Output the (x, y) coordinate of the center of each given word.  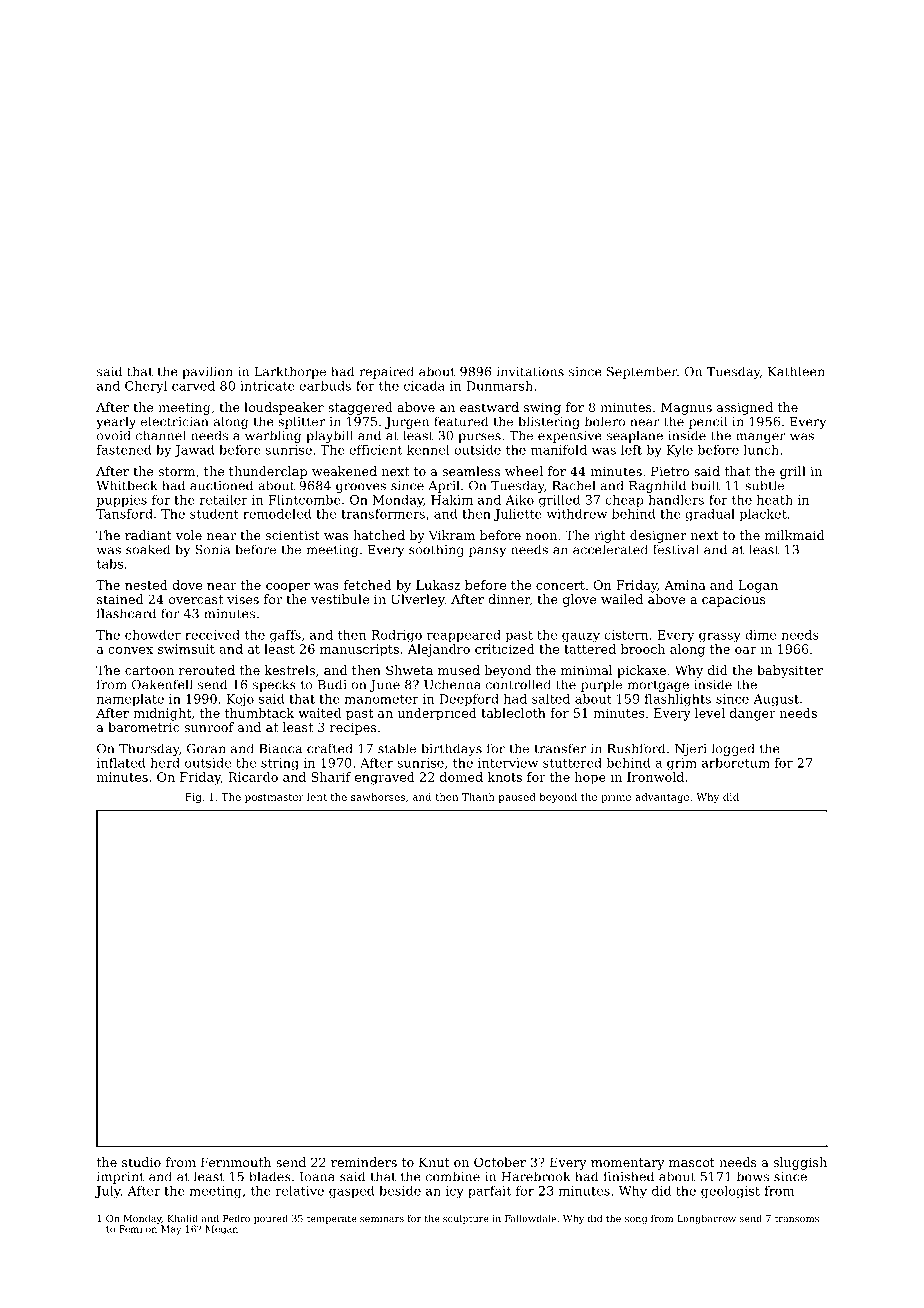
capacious (733, 600)
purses (479, 438)
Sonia (212, 550)
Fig (193, 798)
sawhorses (378, 797)
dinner (509, 599)
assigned (745, 408)
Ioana (317, 1177)
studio (141, 1162)
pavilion (207, 372)
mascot (692, 1162)
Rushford (636, 748)
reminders (364, 1162)
